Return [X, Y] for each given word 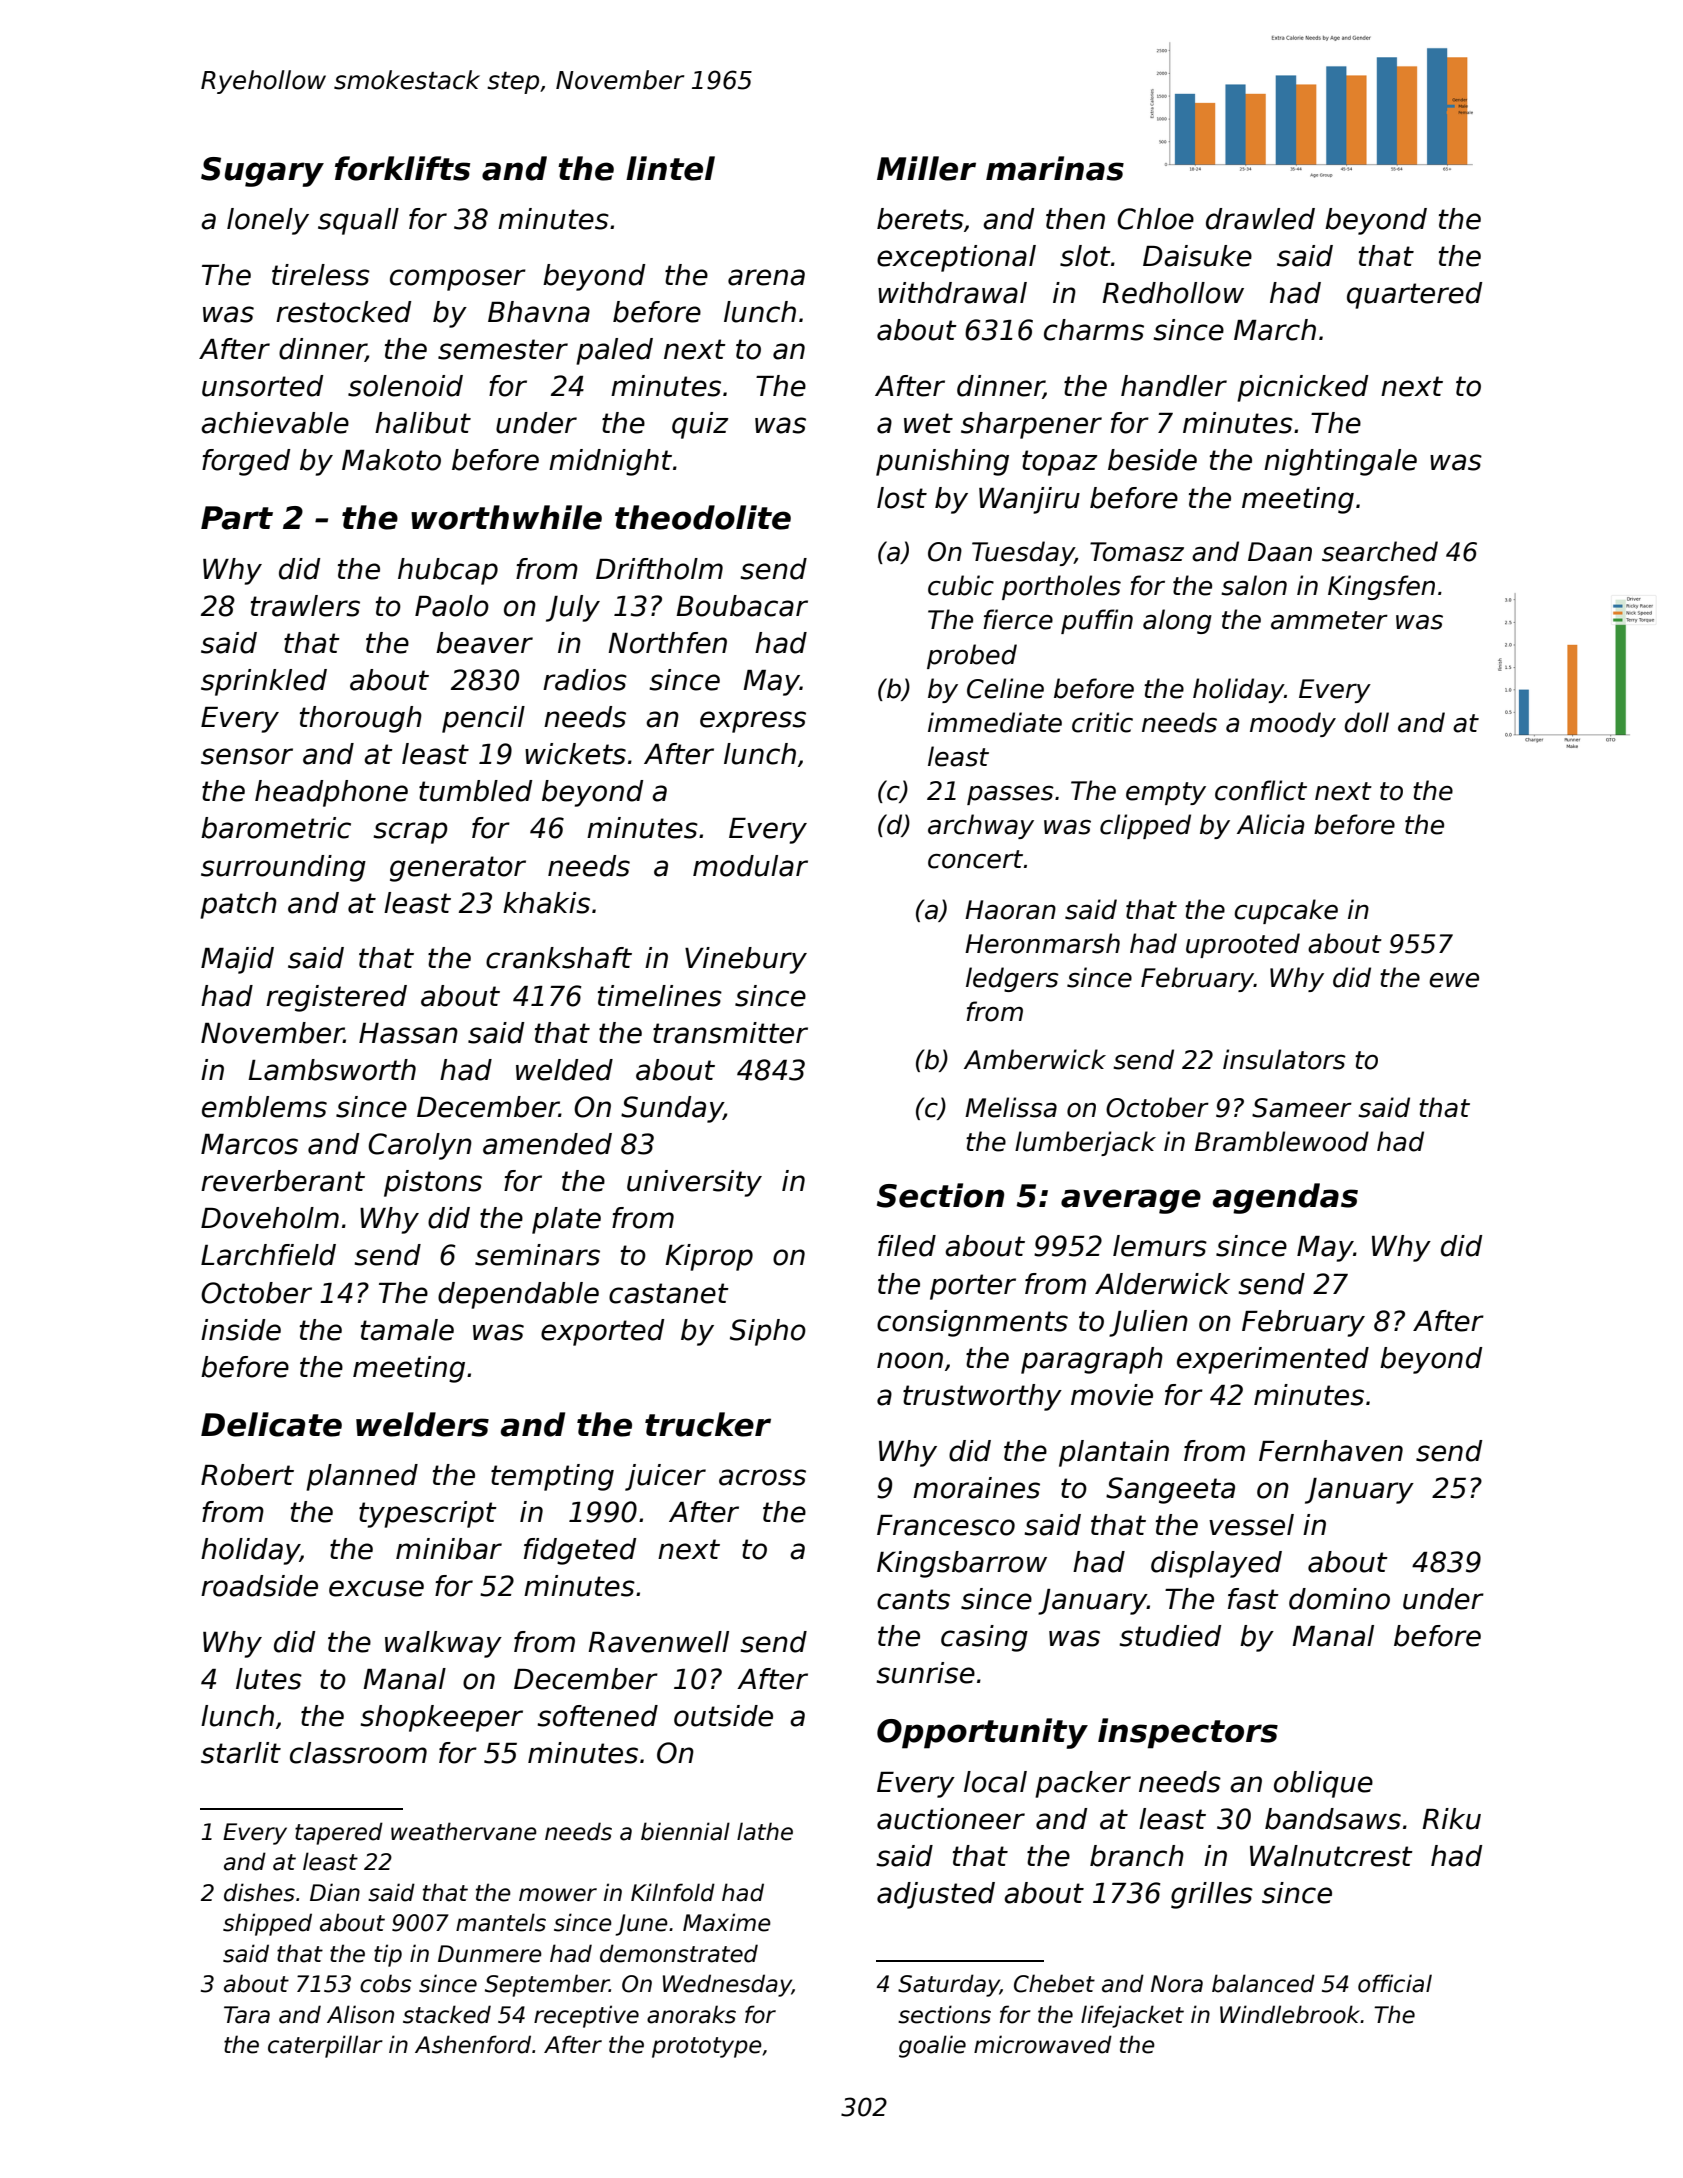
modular [750, 866]
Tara [247, 2015]
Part [237, 518]
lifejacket [1132, 2016]
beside [1152, 460]
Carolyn [420, 1146]
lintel [670, 168]
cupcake [1286, 911]
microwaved [1043, 2044]
